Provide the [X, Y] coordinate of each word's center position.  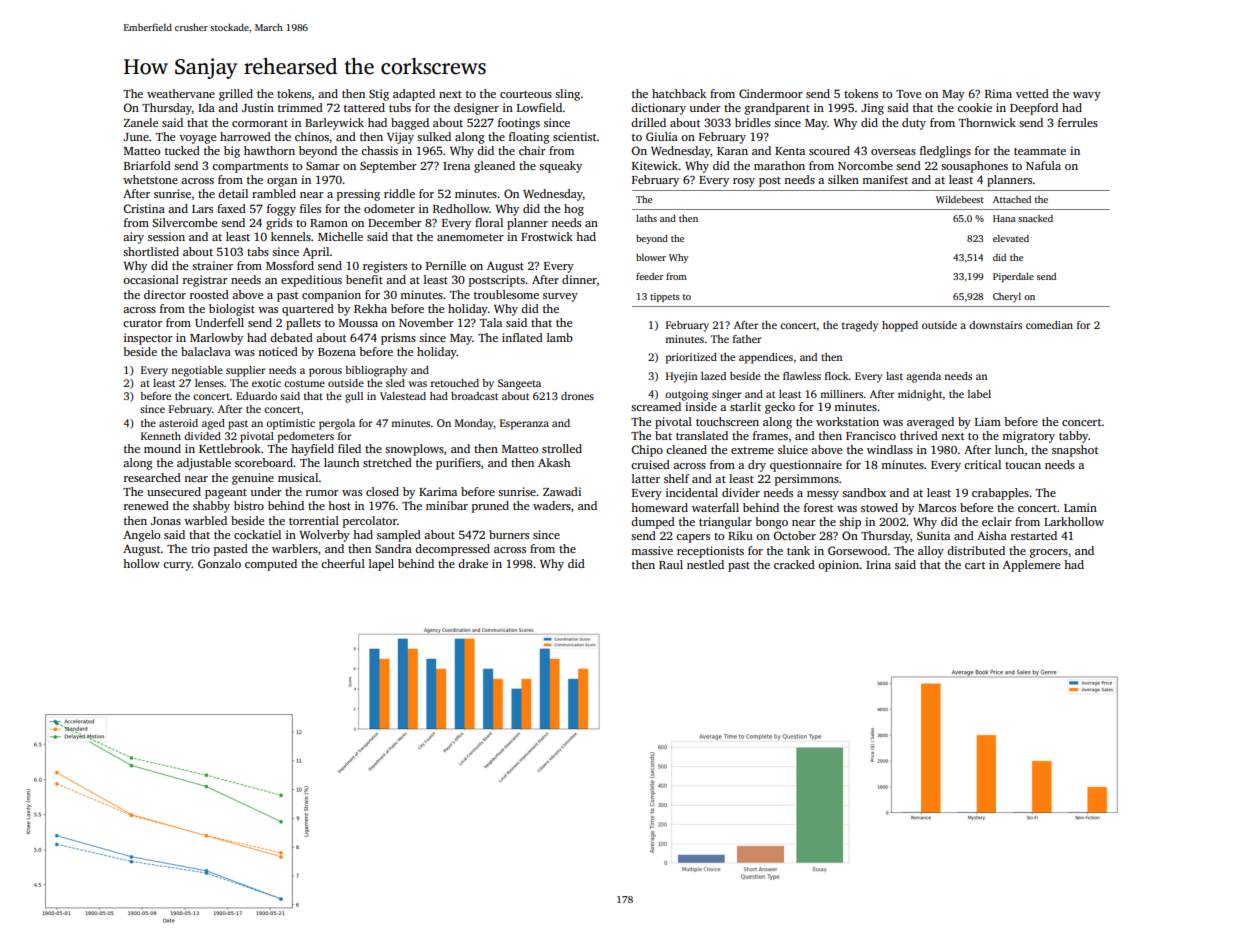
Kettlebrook [230, 448]
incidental [692, 492]
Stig [379, 95]
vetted [1032, 93]
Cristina [144, 208]
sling [567, 95]
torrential [314, 520]
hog [574, 210]
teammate [1040, 151]
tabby [1074, 437]
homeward [659, 507]
